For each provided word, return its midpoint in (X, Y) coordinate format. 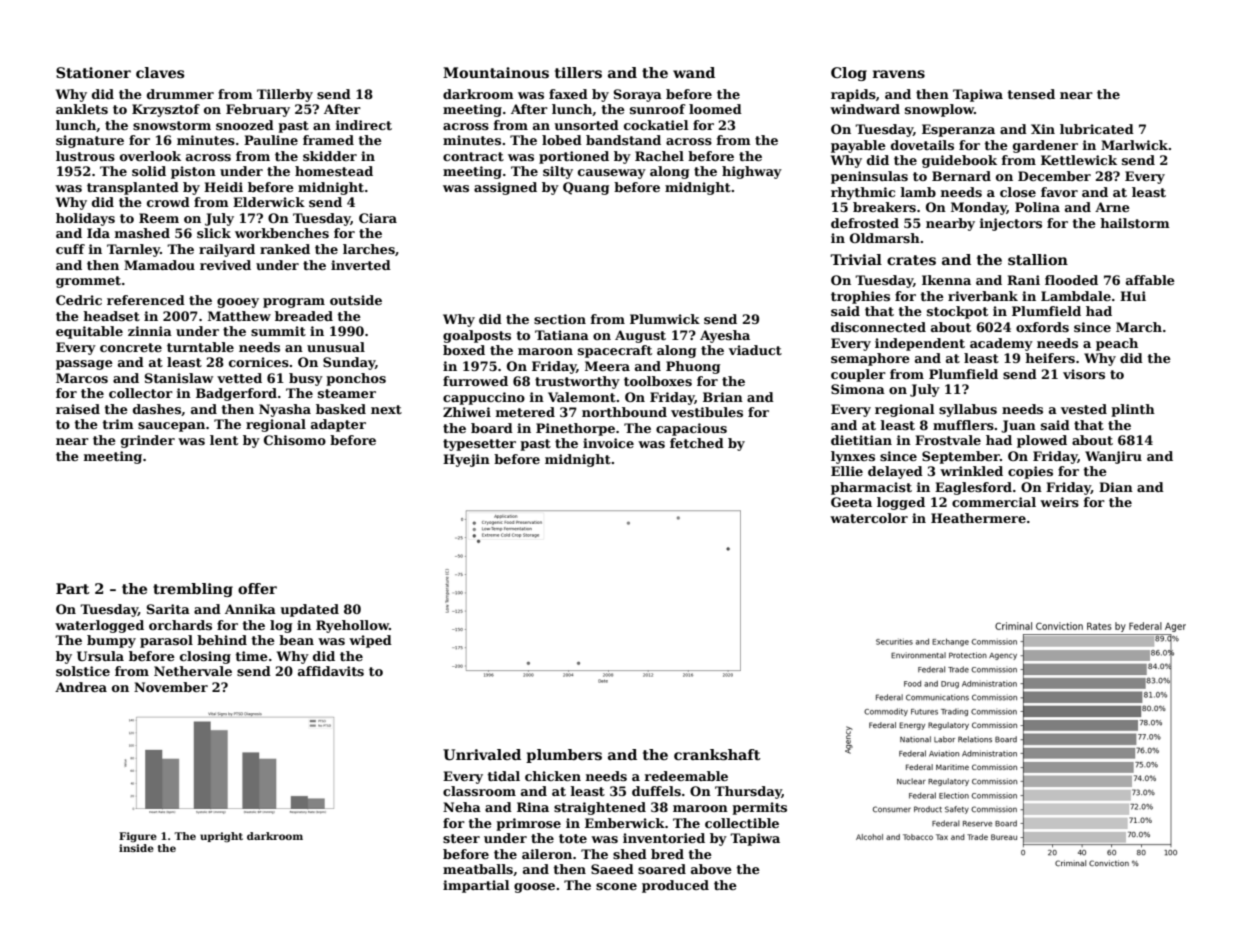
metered (525, 412)
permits (759, 808)
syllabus (968, 410)
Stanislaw (179, 378)
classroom (479, 791)
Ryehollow (352, 626)
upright (221, 837)
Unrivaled (482, 754)
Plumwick (665, 319)
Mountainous (496, 72)
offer (257, 588)
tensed (1031, 94)
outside (356, 300)
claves (160, 72)
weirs (1059, 502)
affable (1150, 280)
